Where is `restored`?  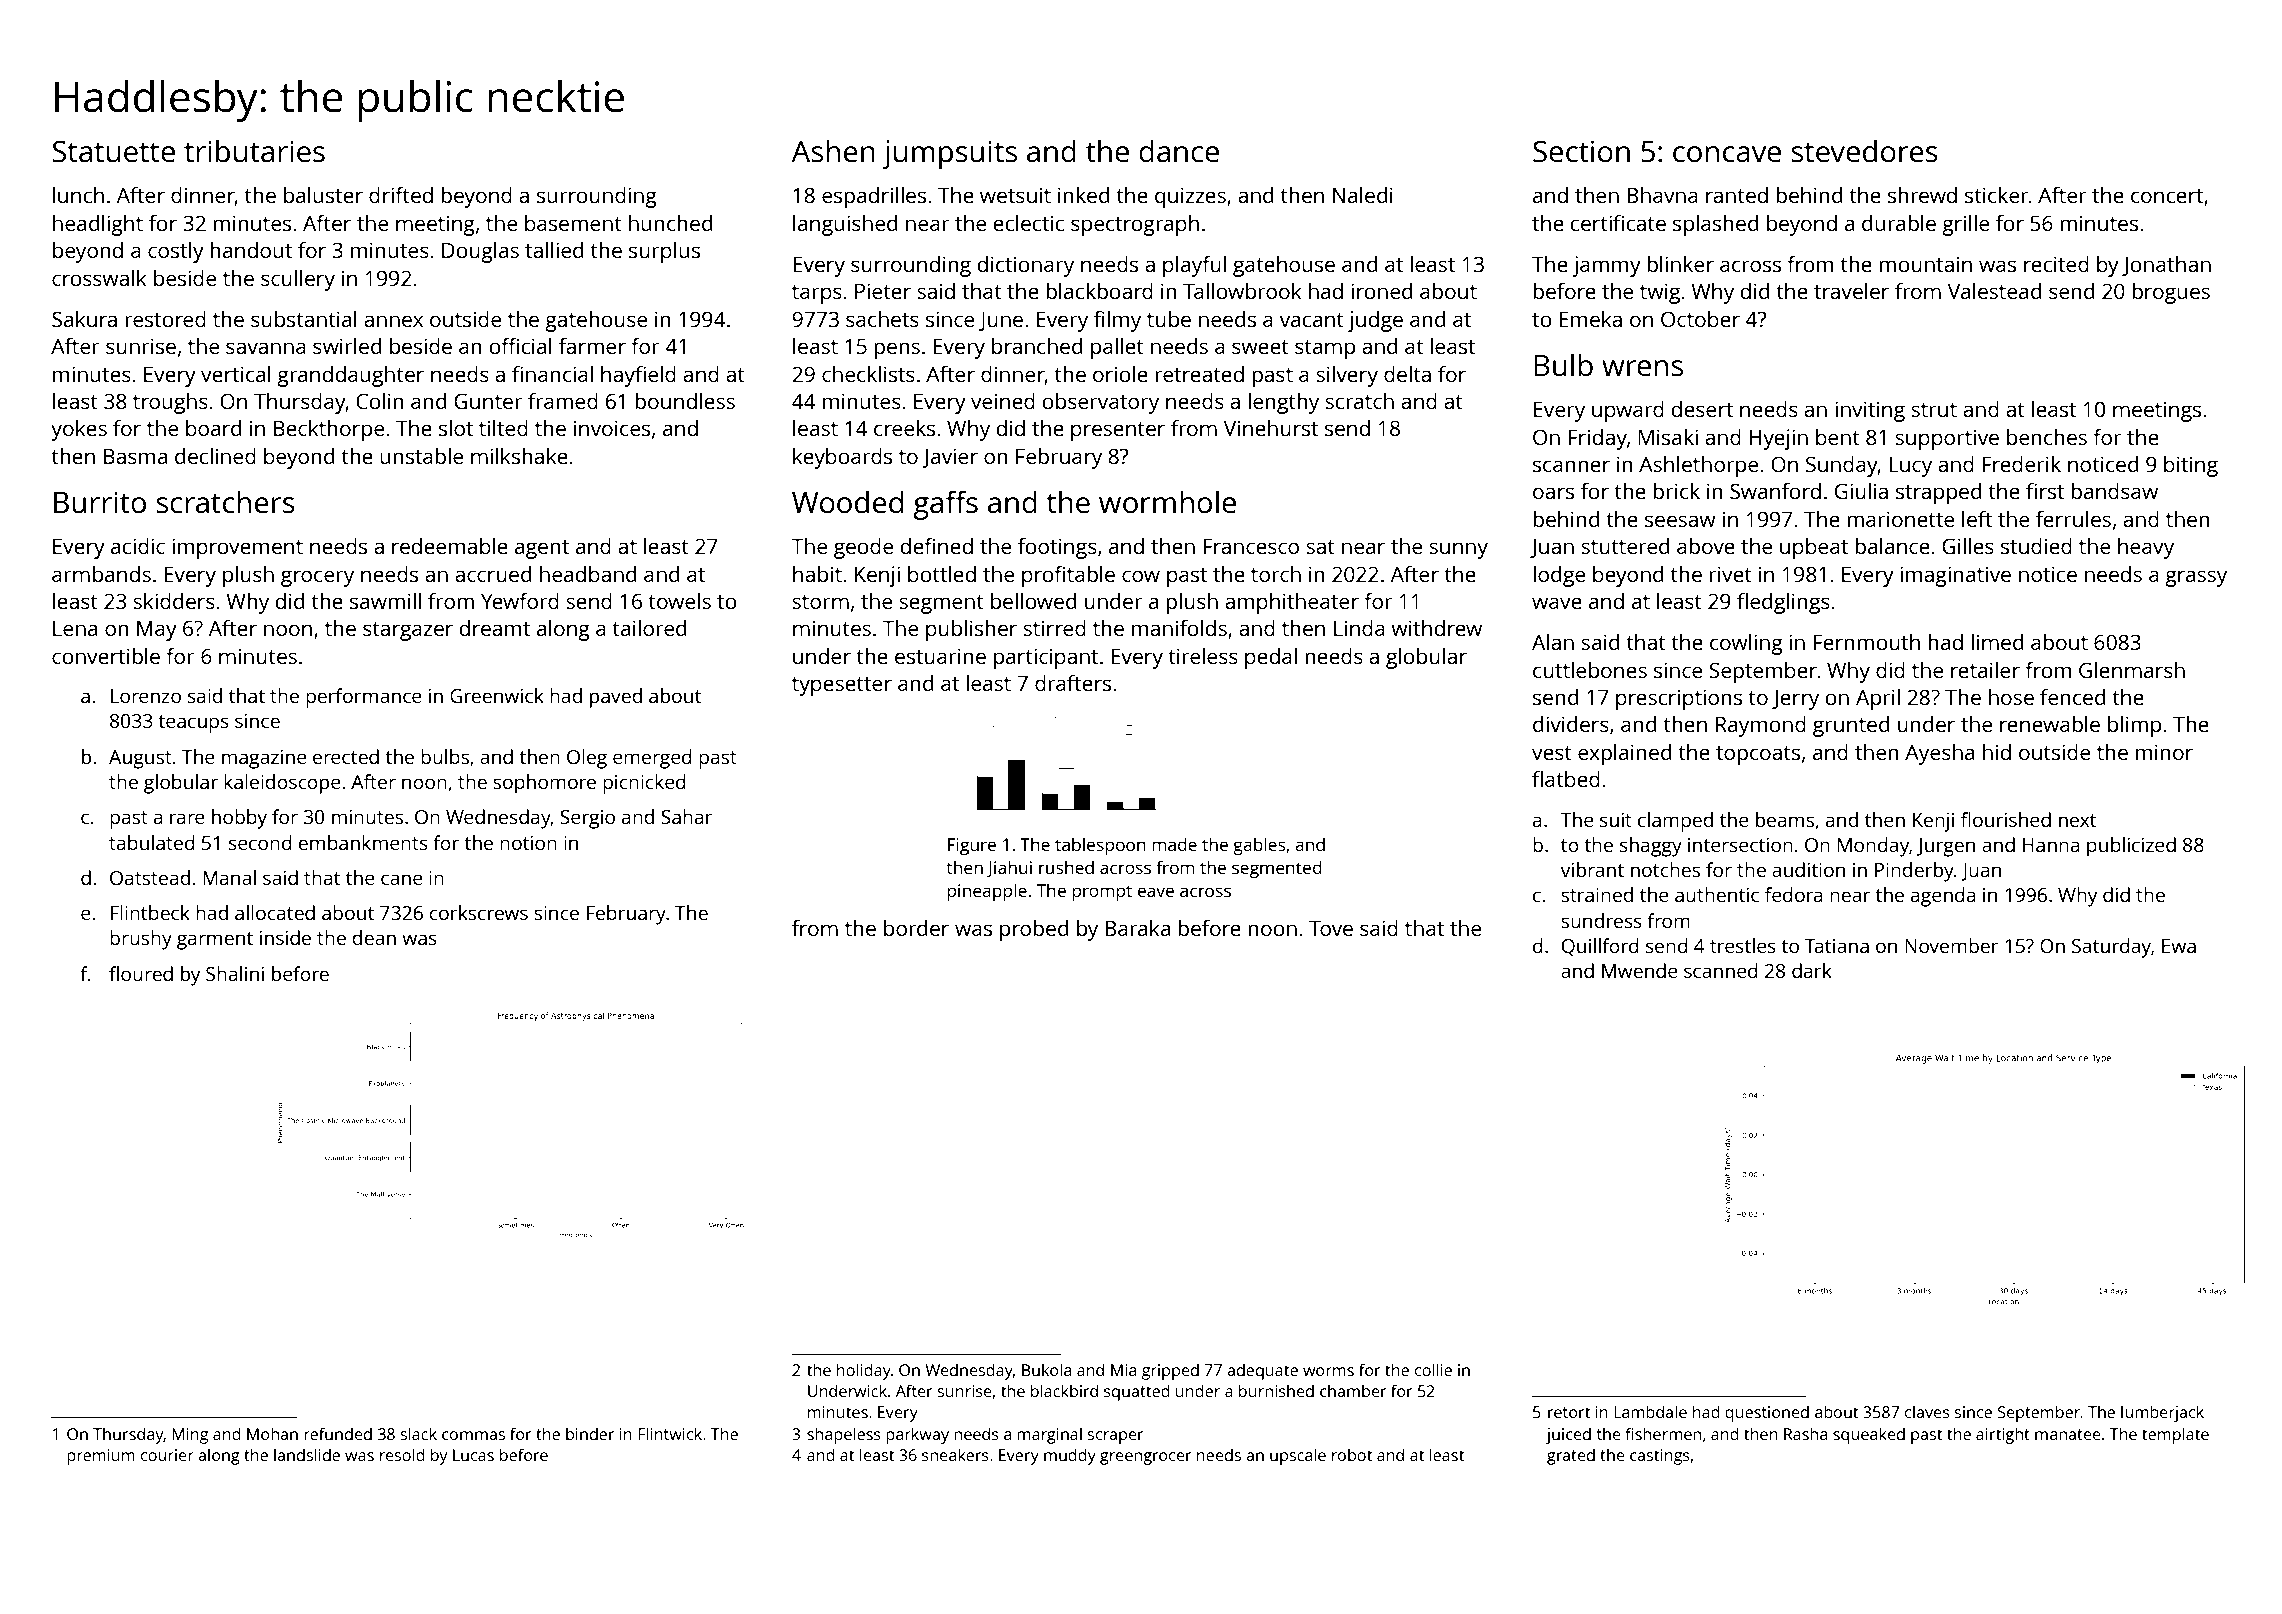
restored is located at coordinates (165, 319).
